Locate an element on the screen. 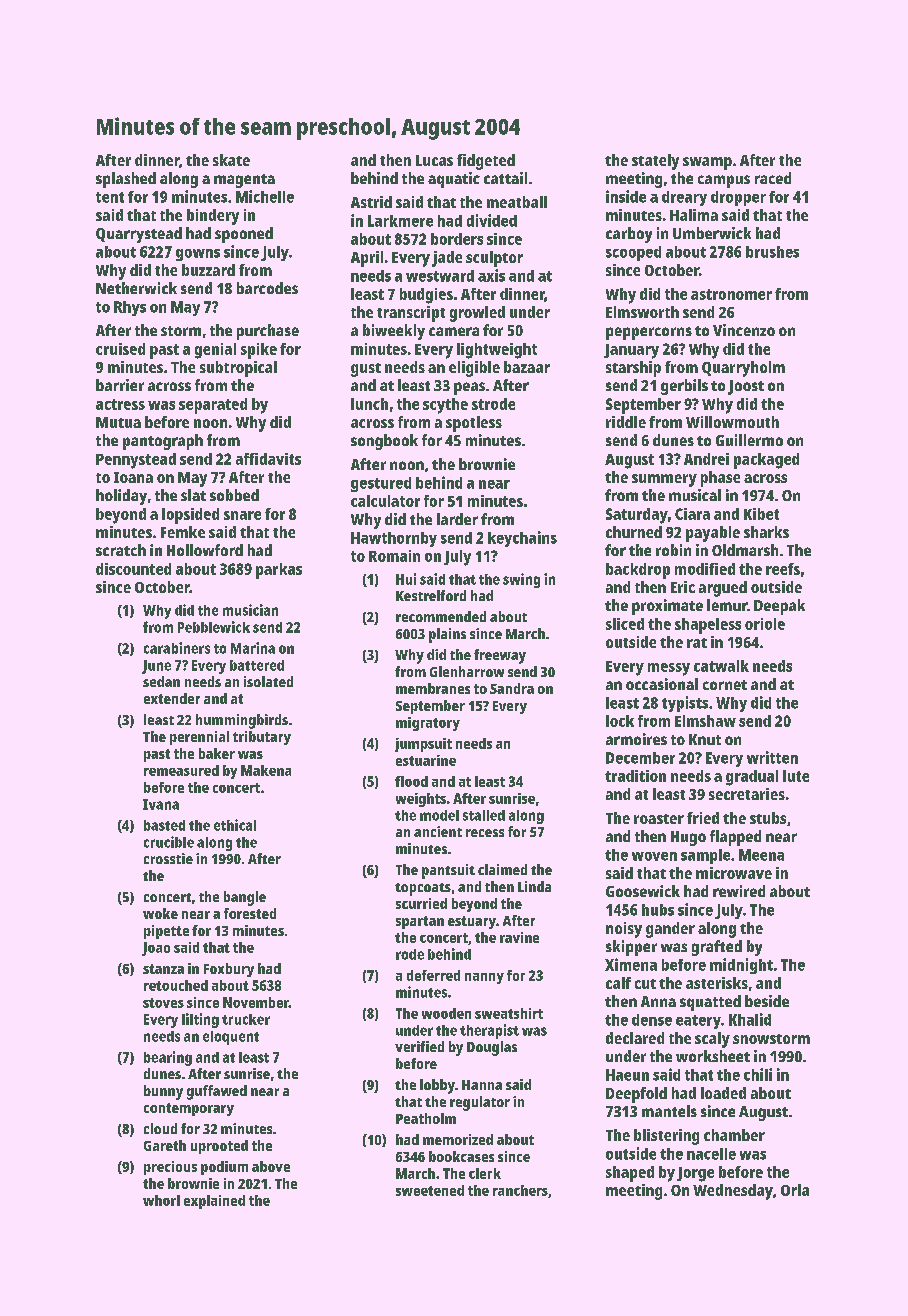 This screenshot has height=1316, width=908. westward is located at coordinates (440, 276).
